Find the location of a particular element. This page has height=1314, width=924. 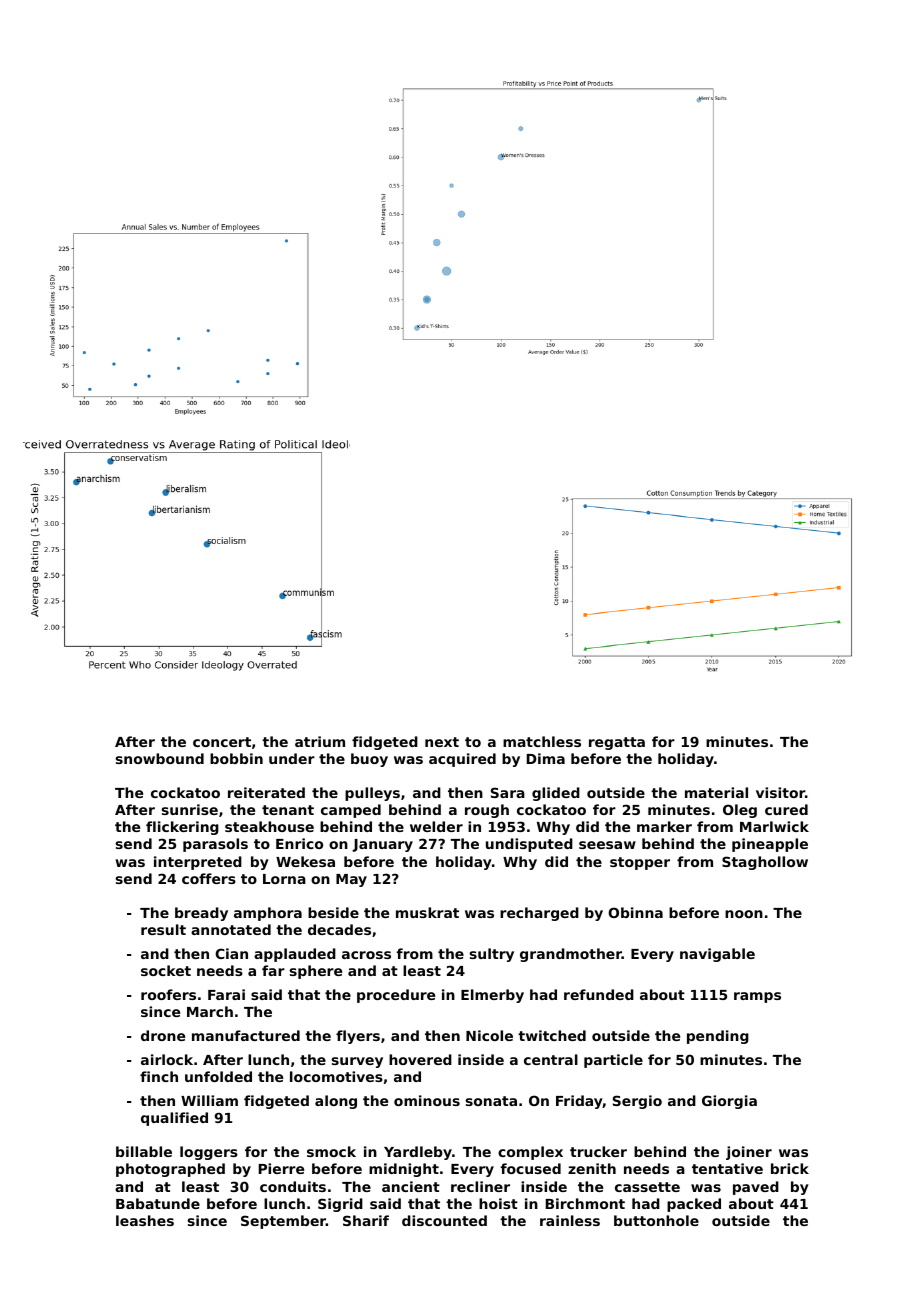

focused is located at coordinates (531, 1168).
